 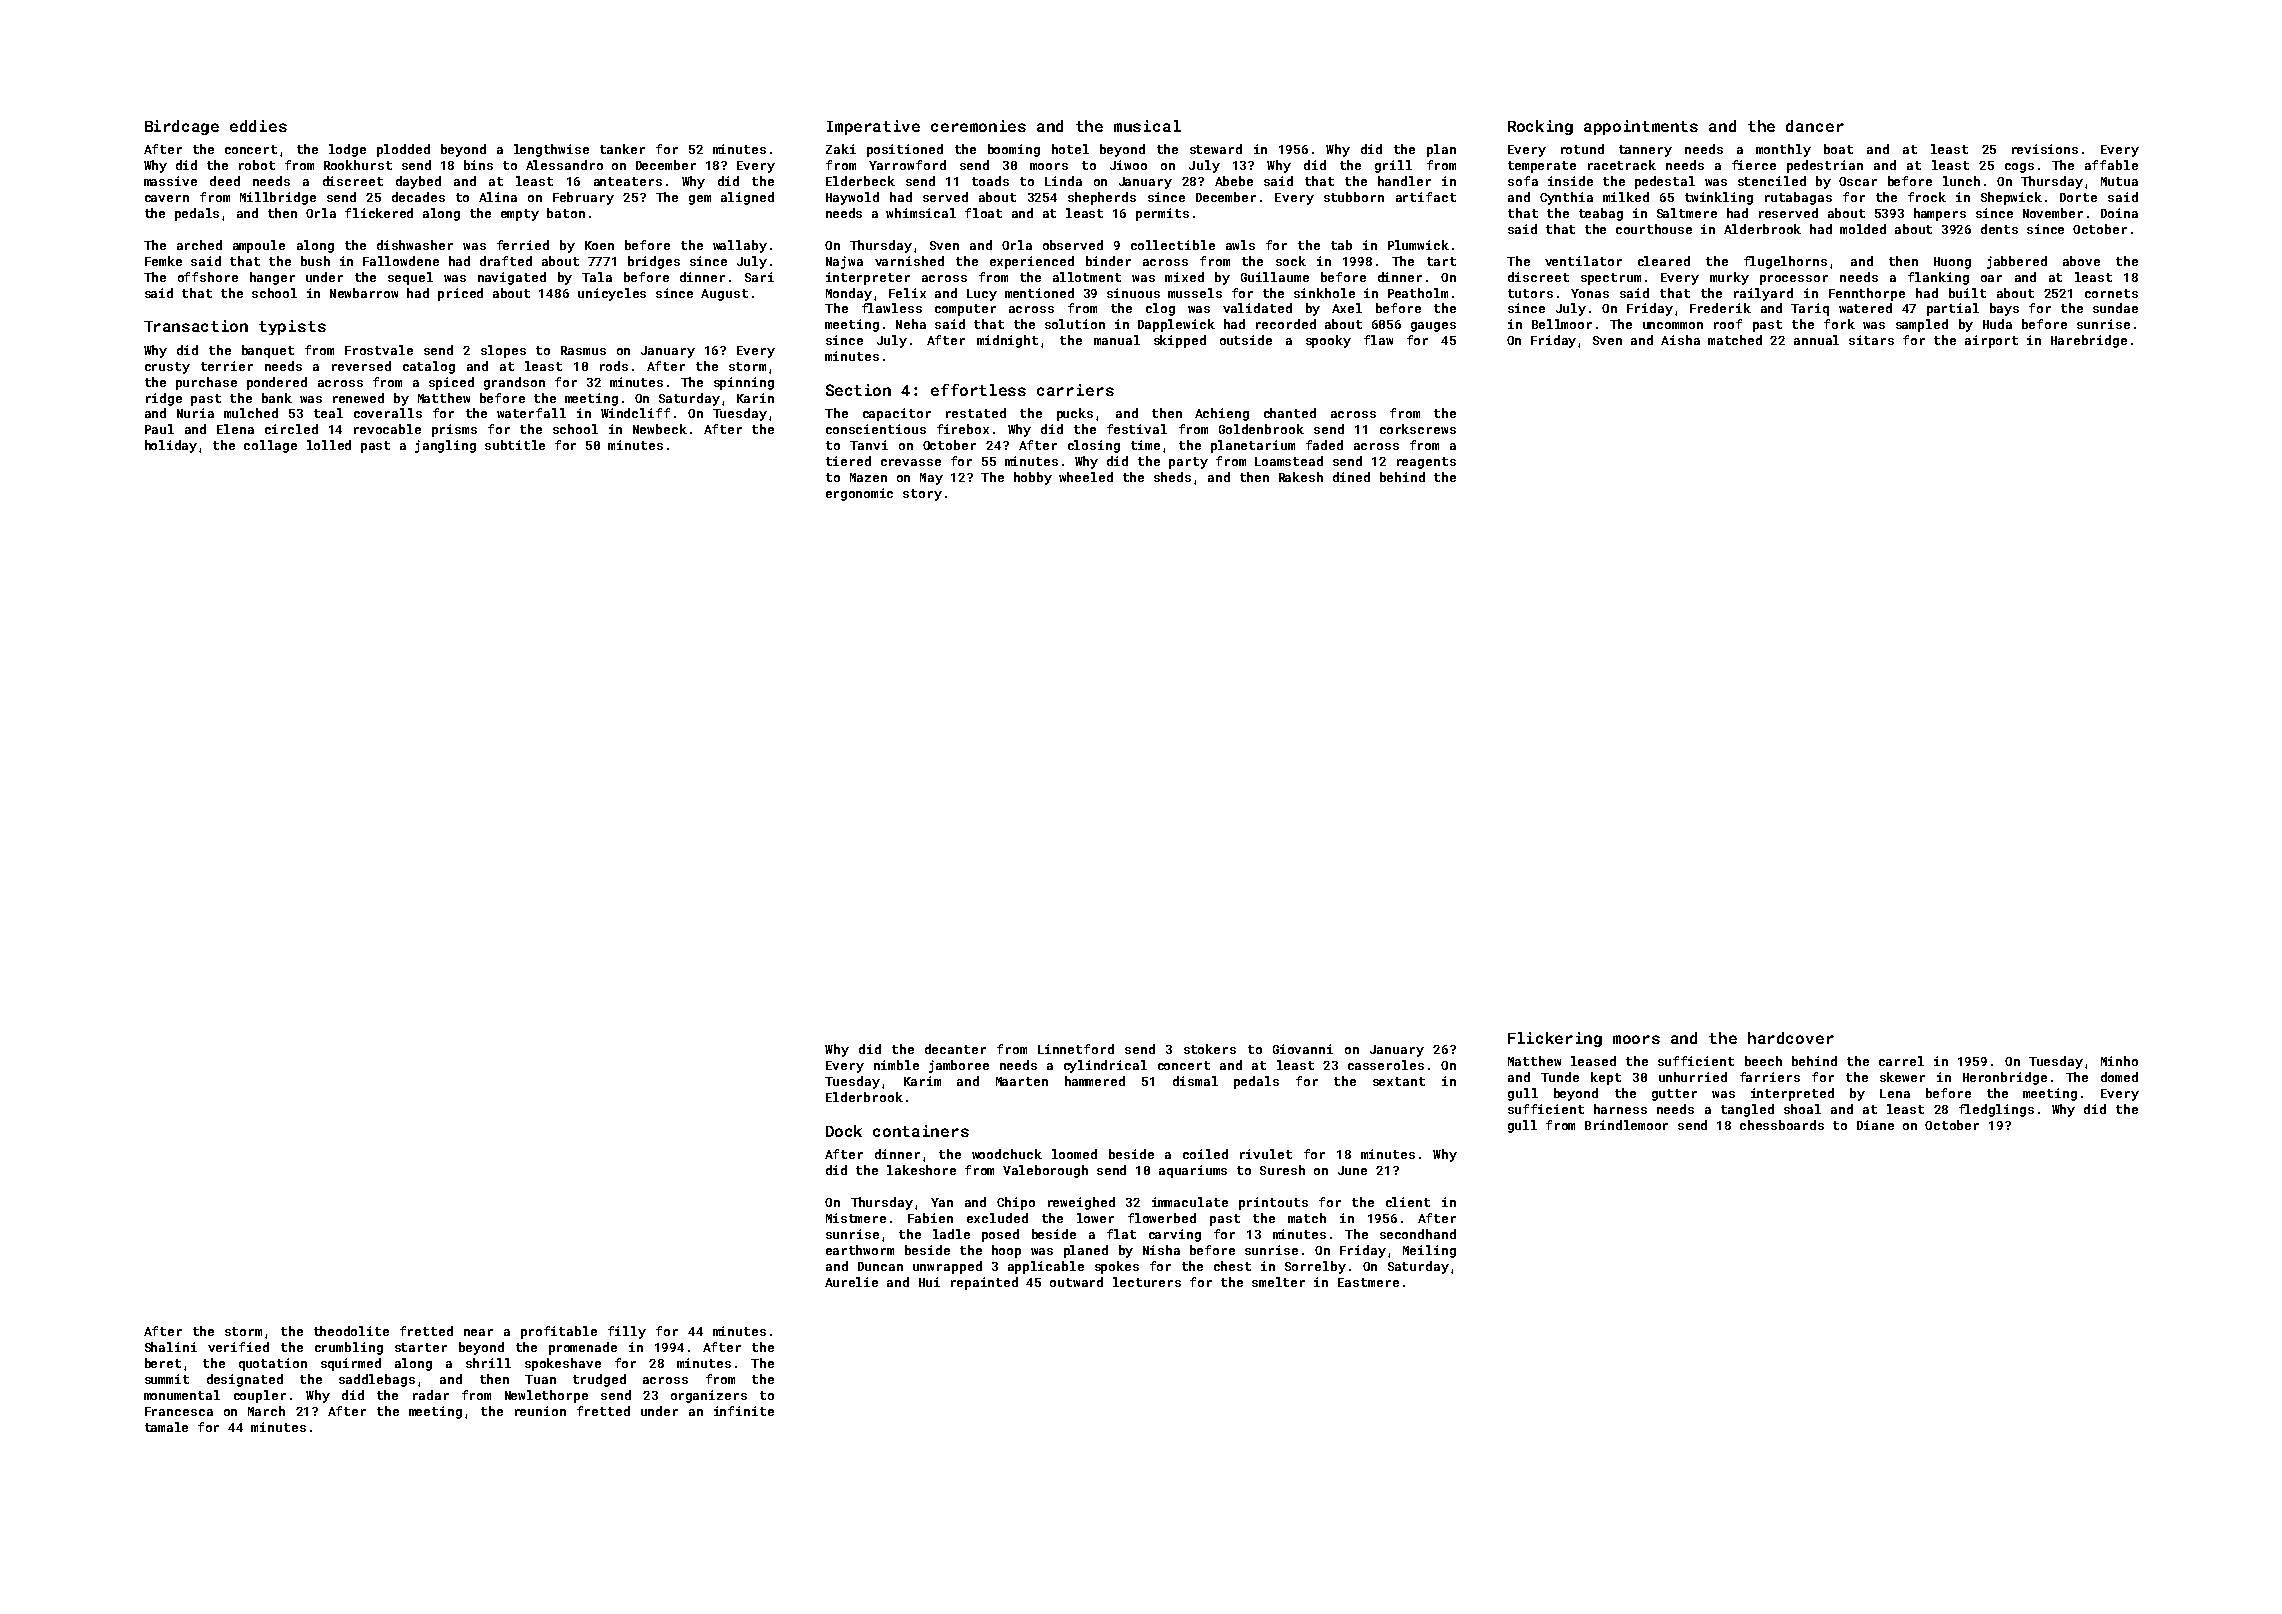 I want to click on sock, so click(x=1291, y=261).
